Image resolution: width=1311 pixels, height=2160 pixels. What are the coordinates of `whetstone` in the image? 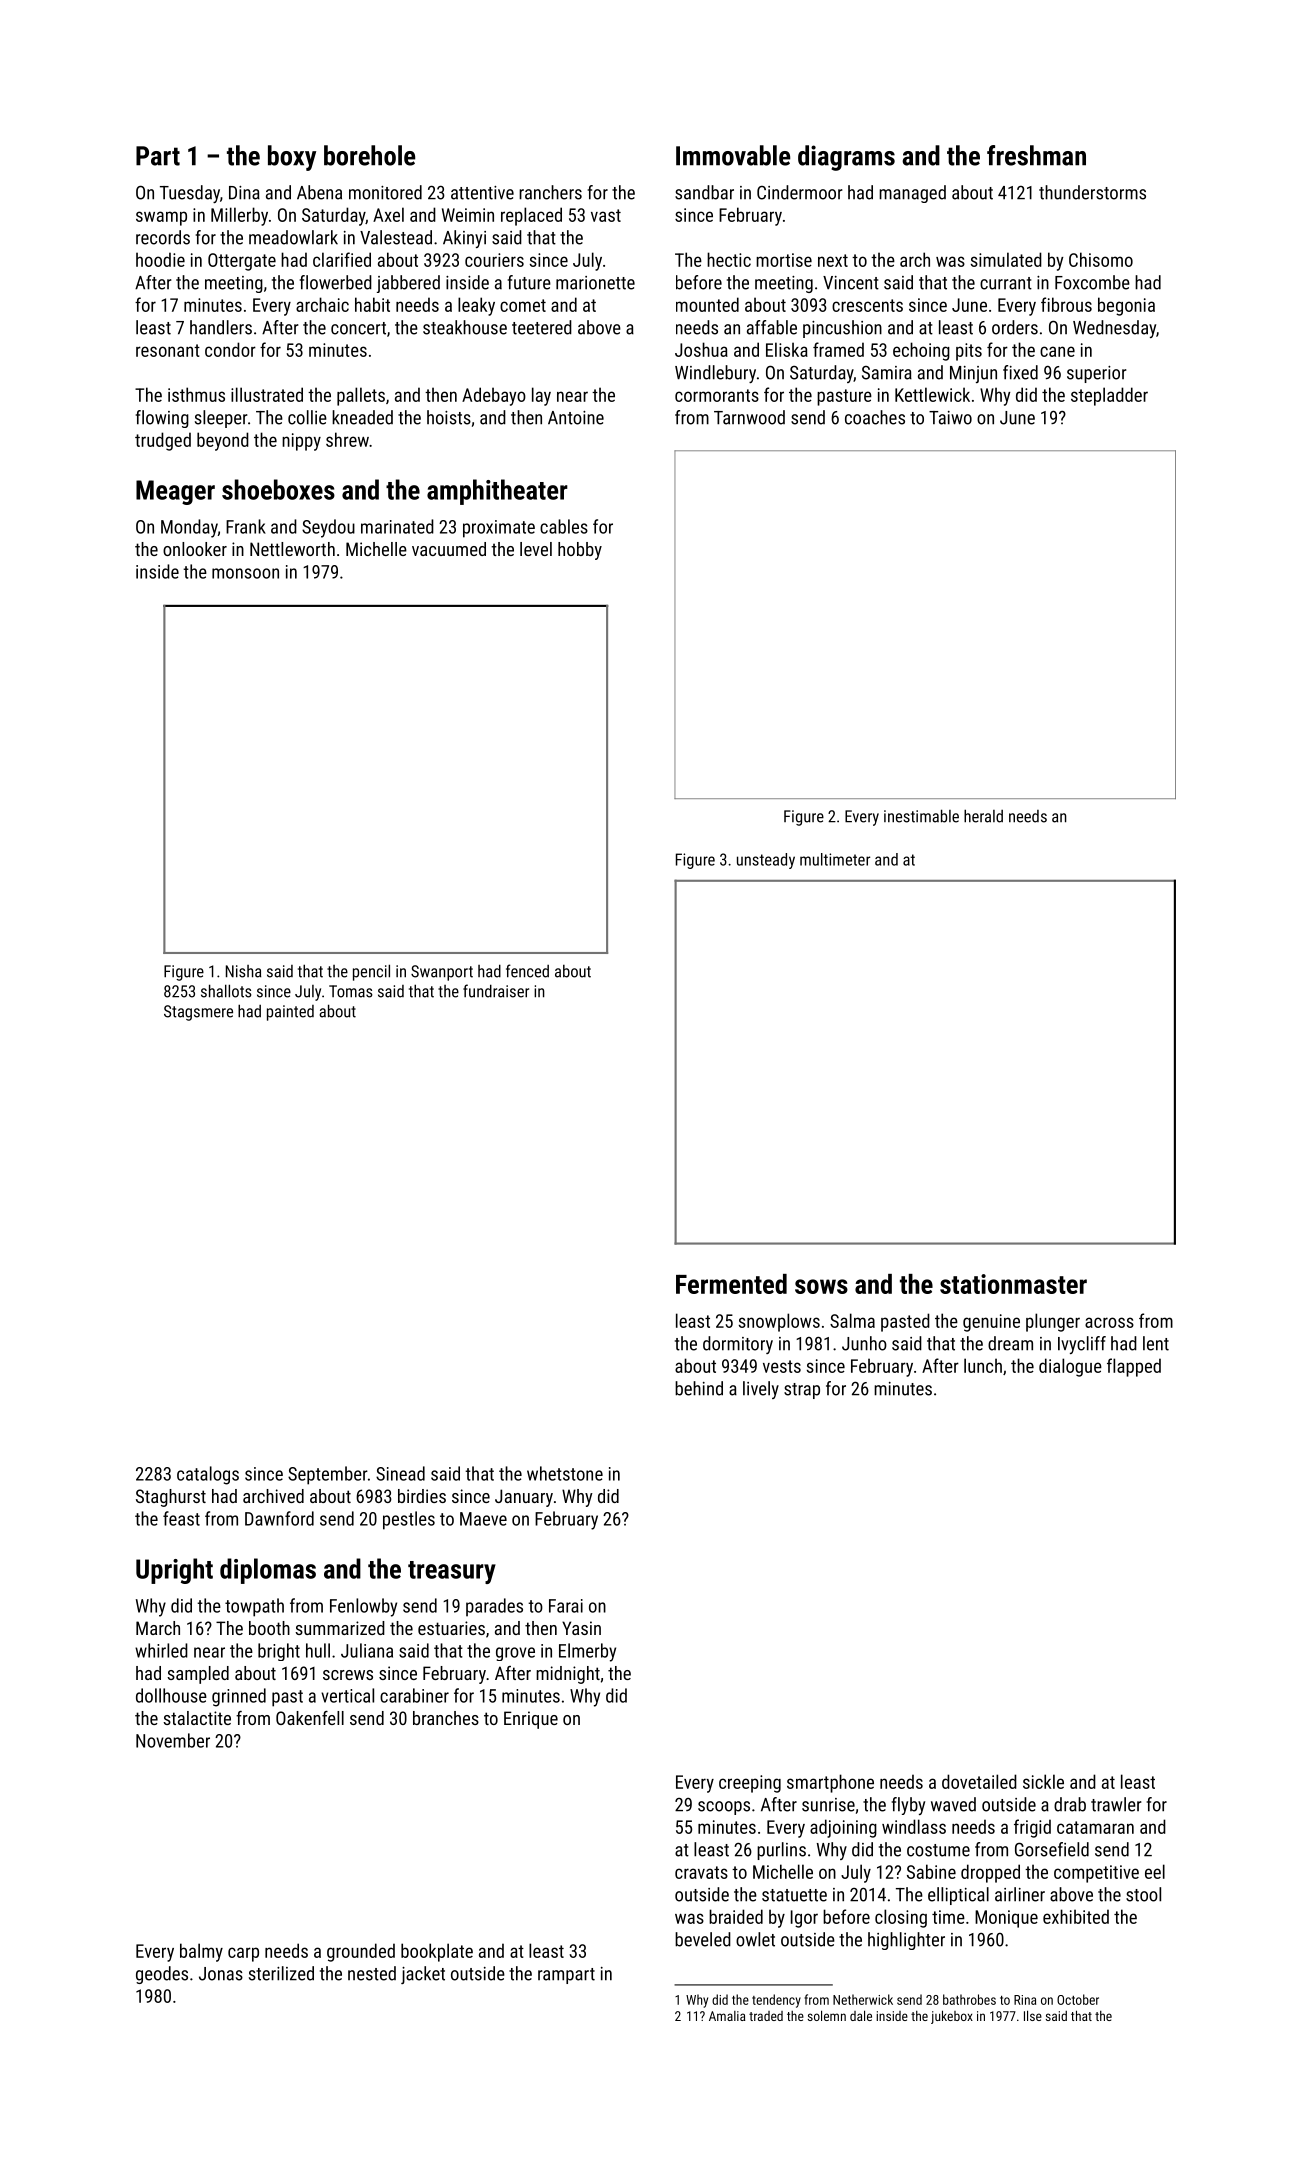 It's located at (565, 1473).
